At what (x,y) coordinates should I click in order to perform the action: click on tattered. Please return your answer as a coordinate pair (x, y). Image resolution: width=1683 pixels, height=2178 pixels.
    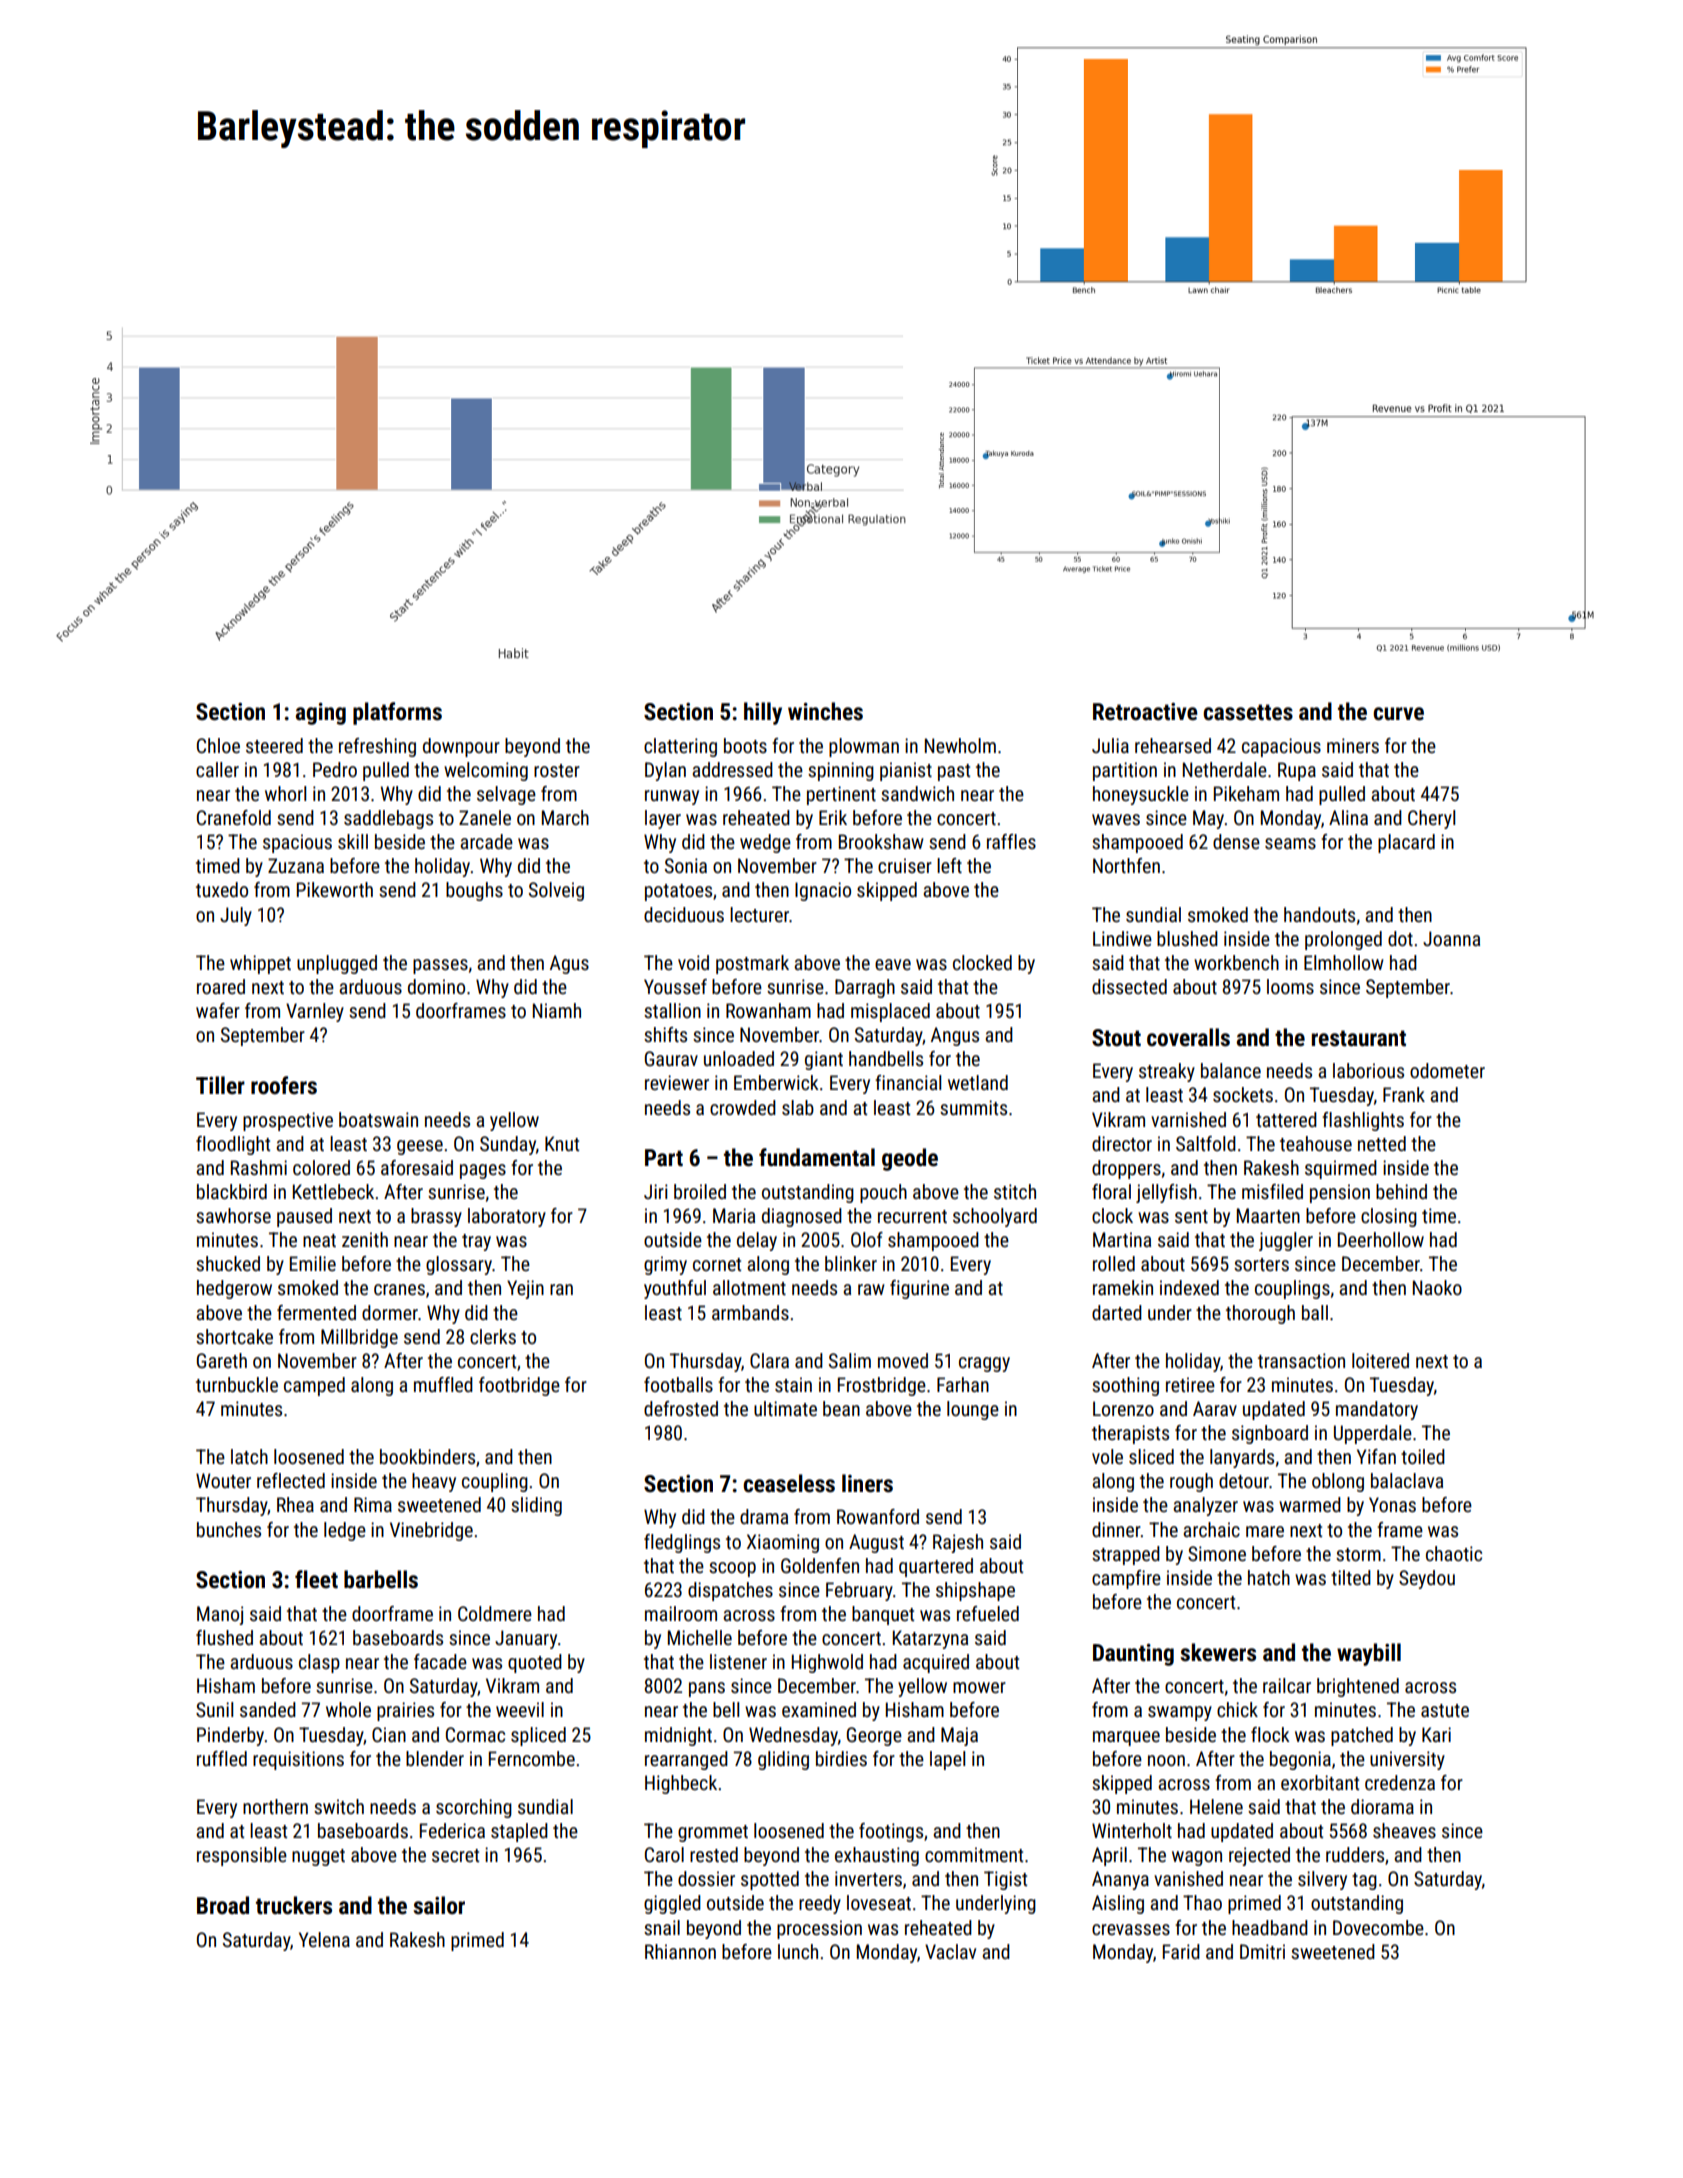
    Looking at the image, I should click on (1286, 1119).
